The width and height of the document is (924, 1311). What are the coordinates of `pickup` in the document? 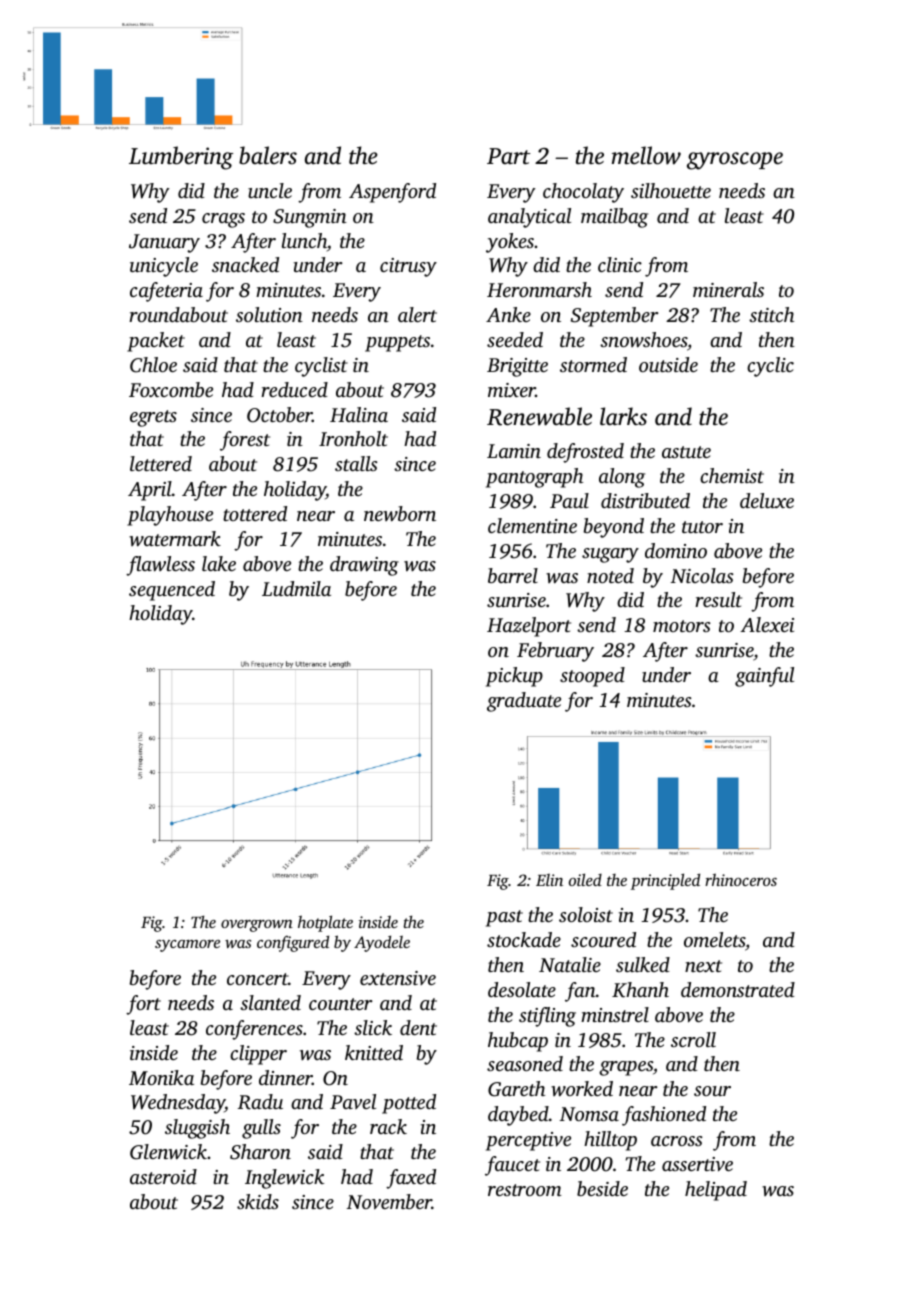 It's located at (514, 677).
